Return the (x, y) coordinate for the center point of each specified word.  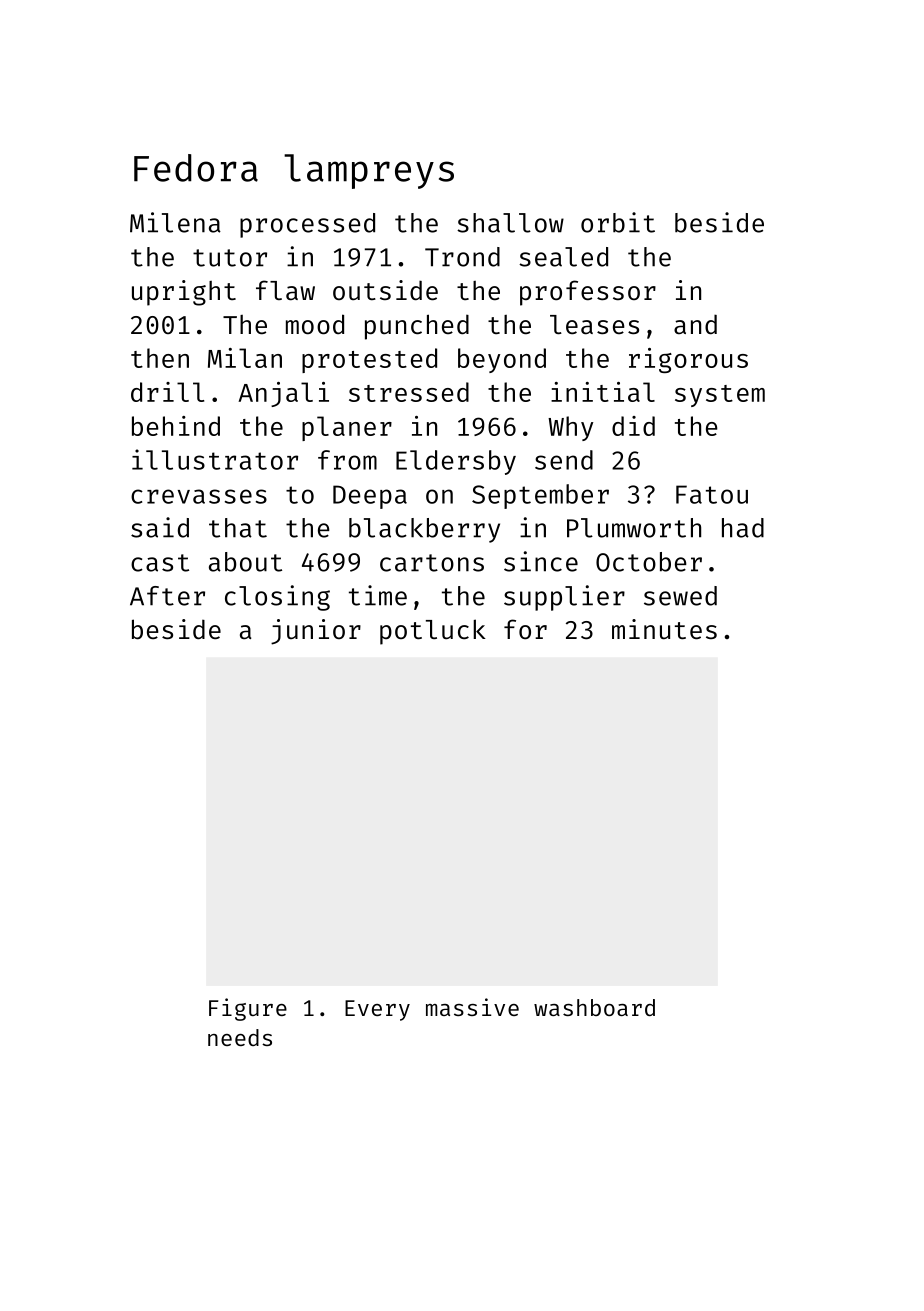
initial (603, 392)
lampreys (369, 171)
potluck (433, 632)
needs (240, 1037)
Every (377, 1010)
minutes (664, 629)
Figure (248, 1009)
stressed (409, 392)
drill (167, 392)
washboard (594, 1007)
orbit (618, 222)
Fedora (196, 168)
